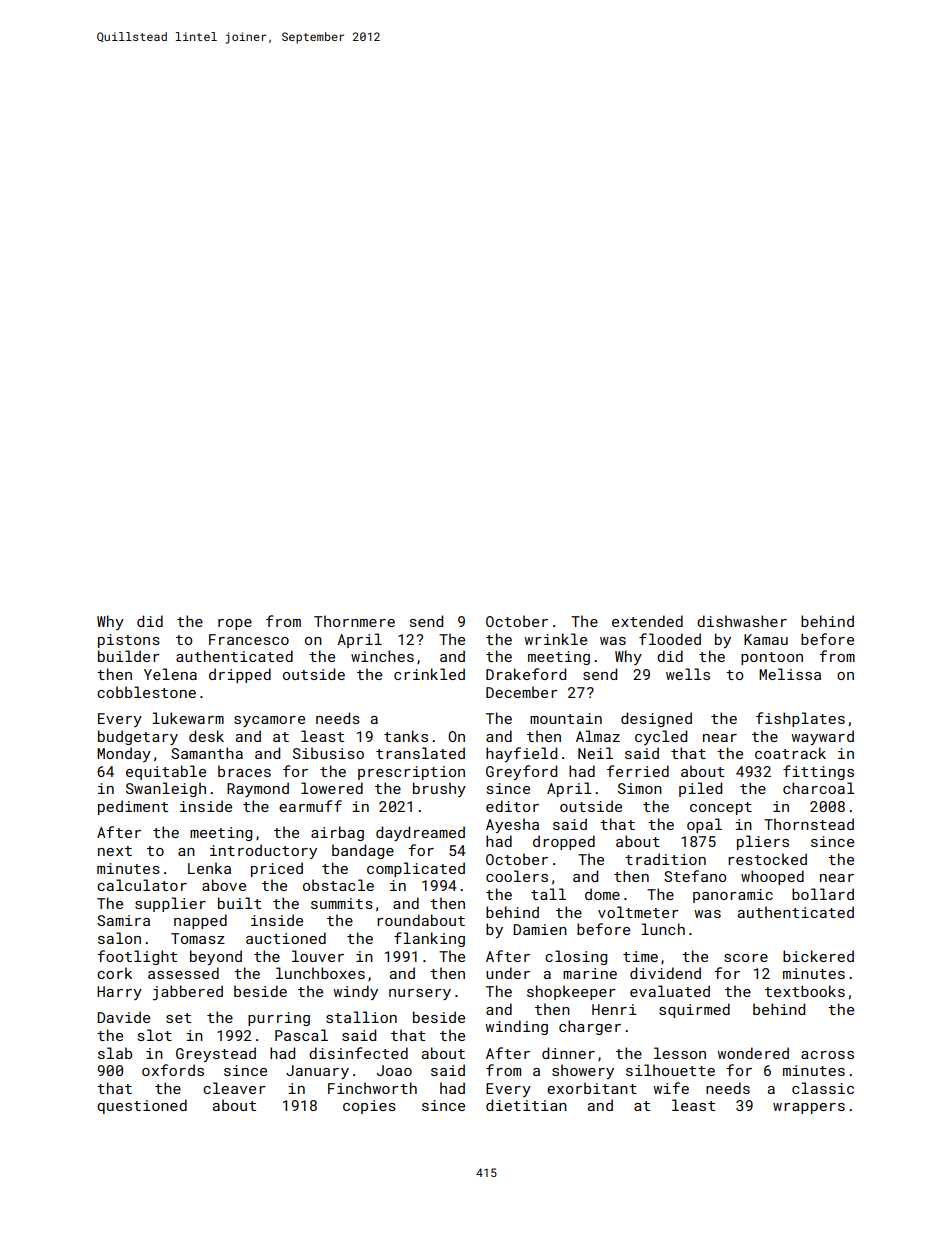 This screenshot has width=952, height=1233. Describe the element at coordinates (680, 1053) in the screenshot. I see `lesson` at that location.
